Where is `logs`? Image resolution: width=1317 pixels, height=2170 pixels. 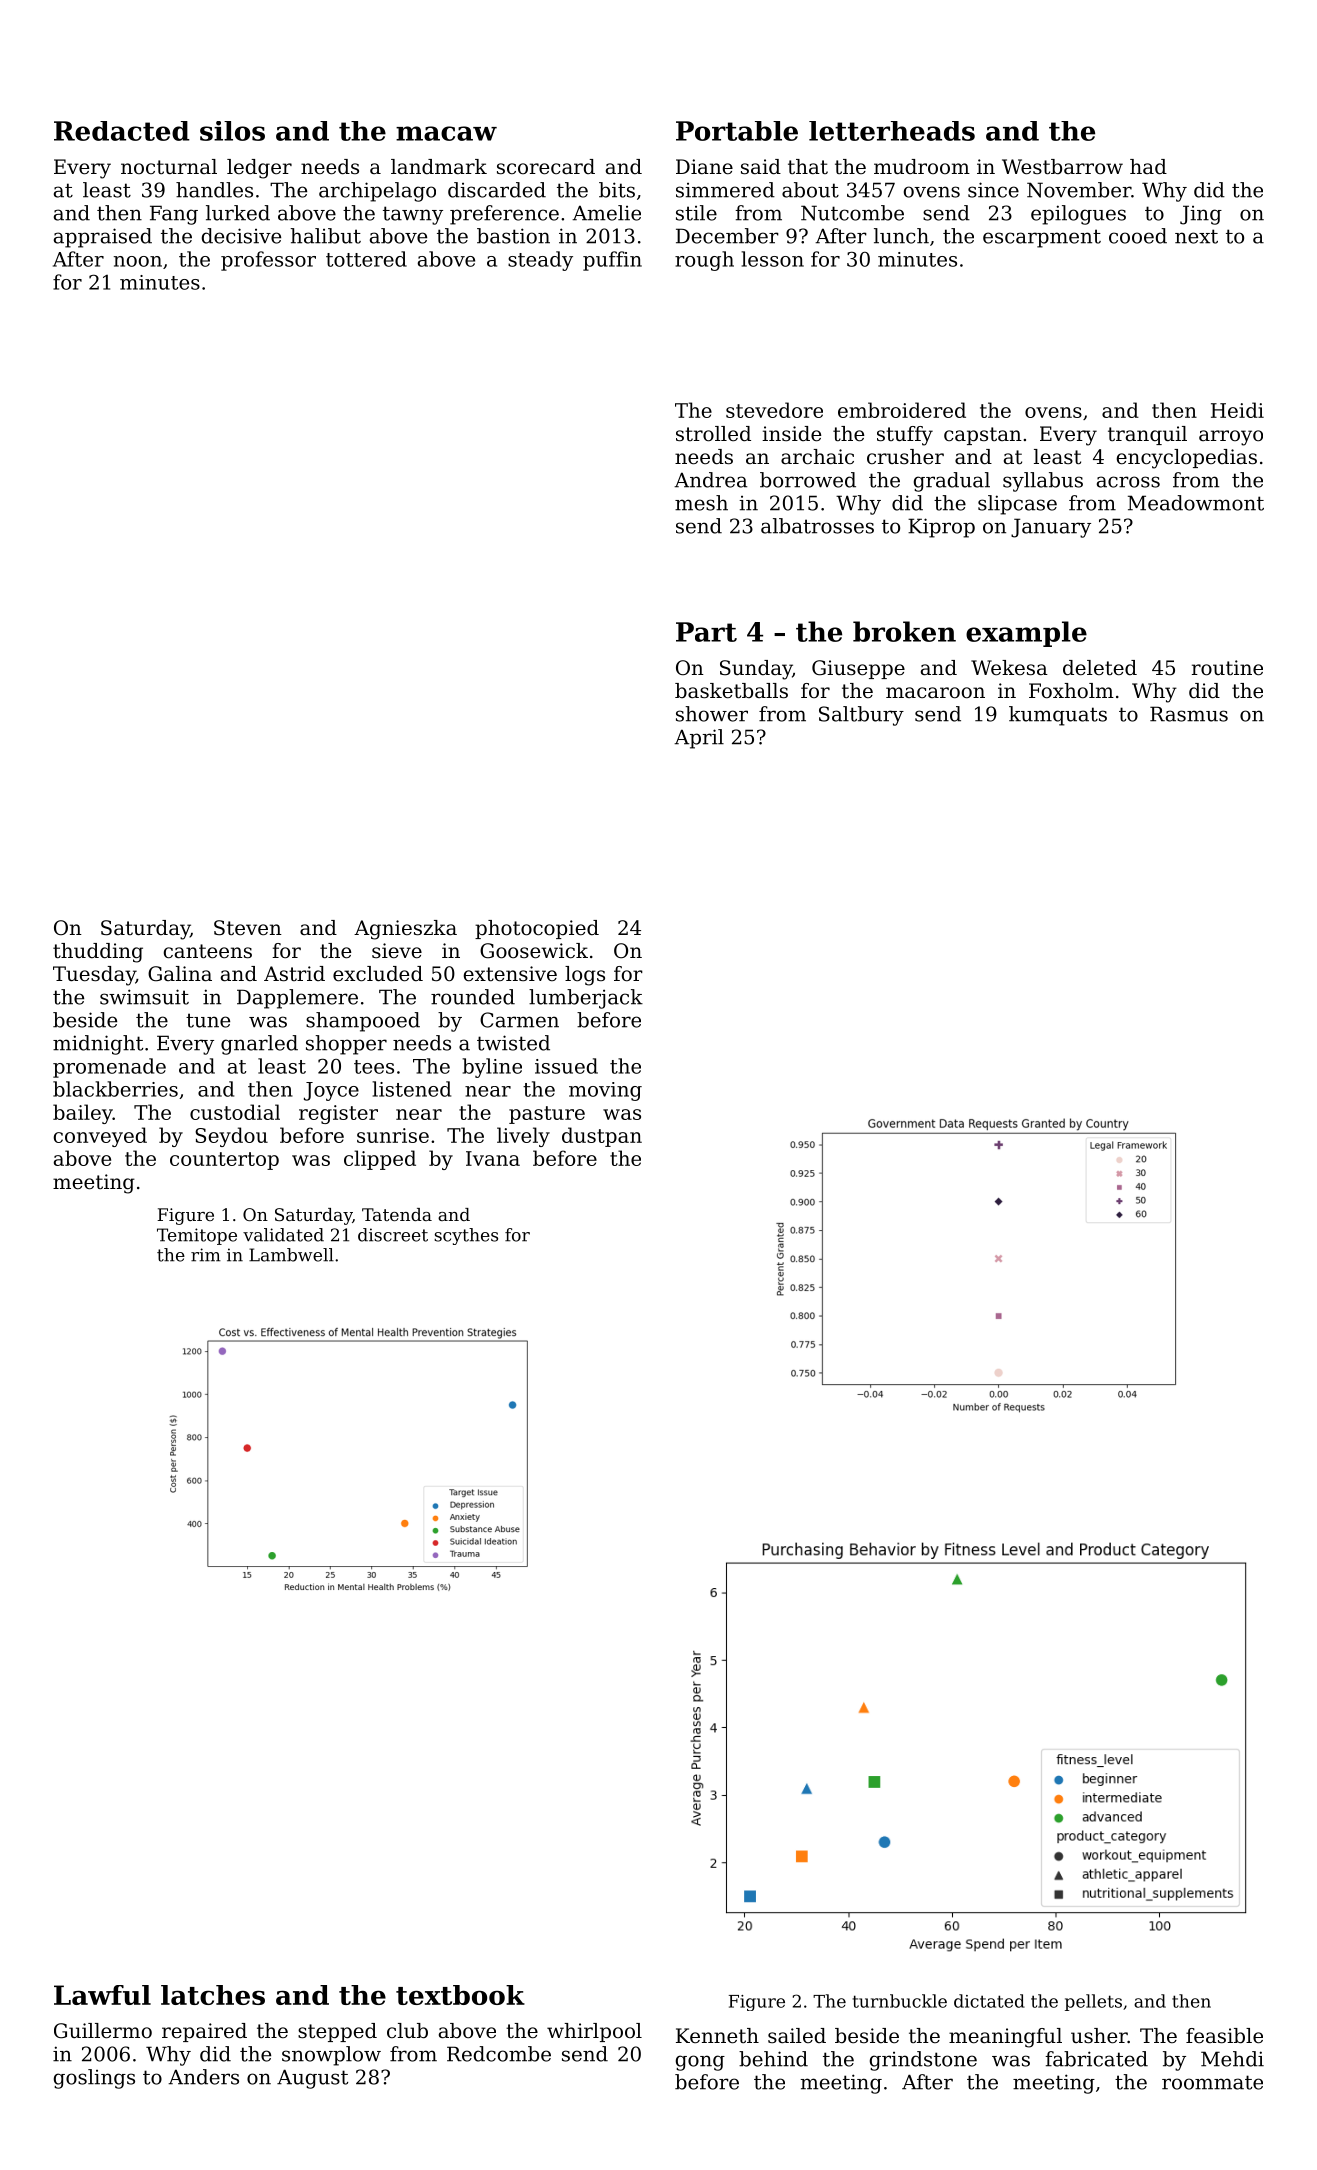 logs is located at coordinates (585, 976).
